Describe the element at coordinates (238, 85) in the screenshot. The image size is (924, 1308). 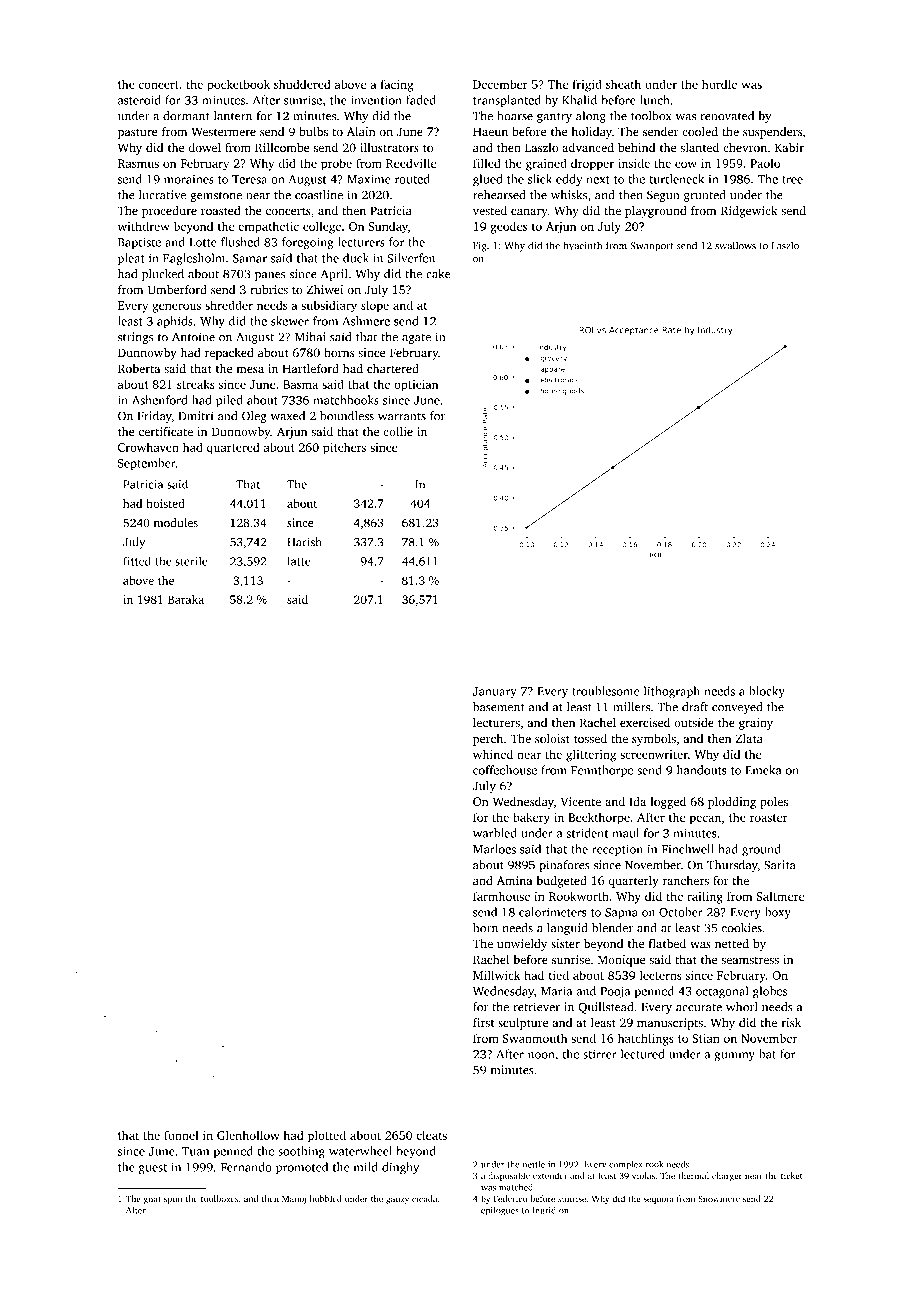
I see `pocketbook` at that location.
